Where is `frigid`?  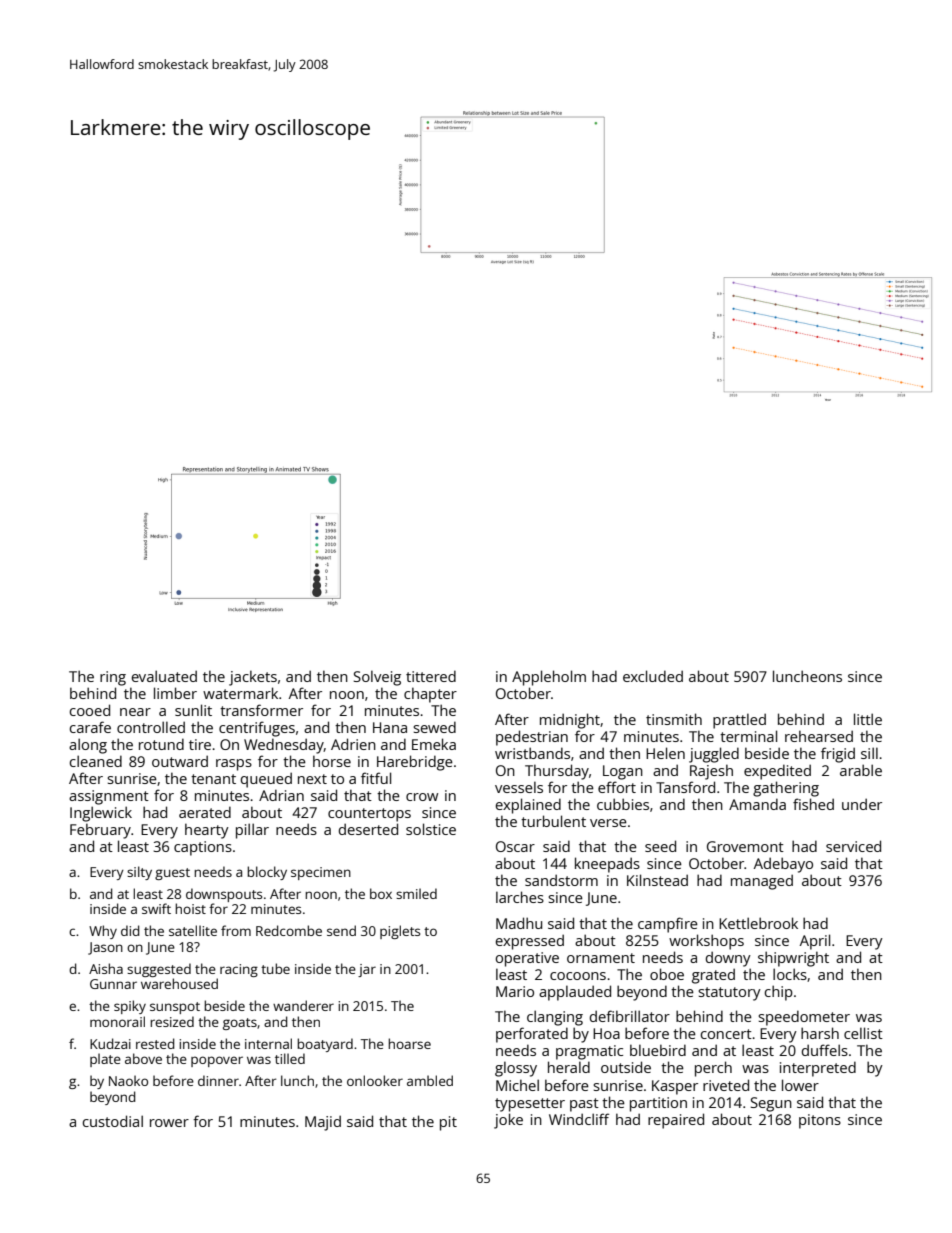 frigid is located at coordinates (838, 755).
